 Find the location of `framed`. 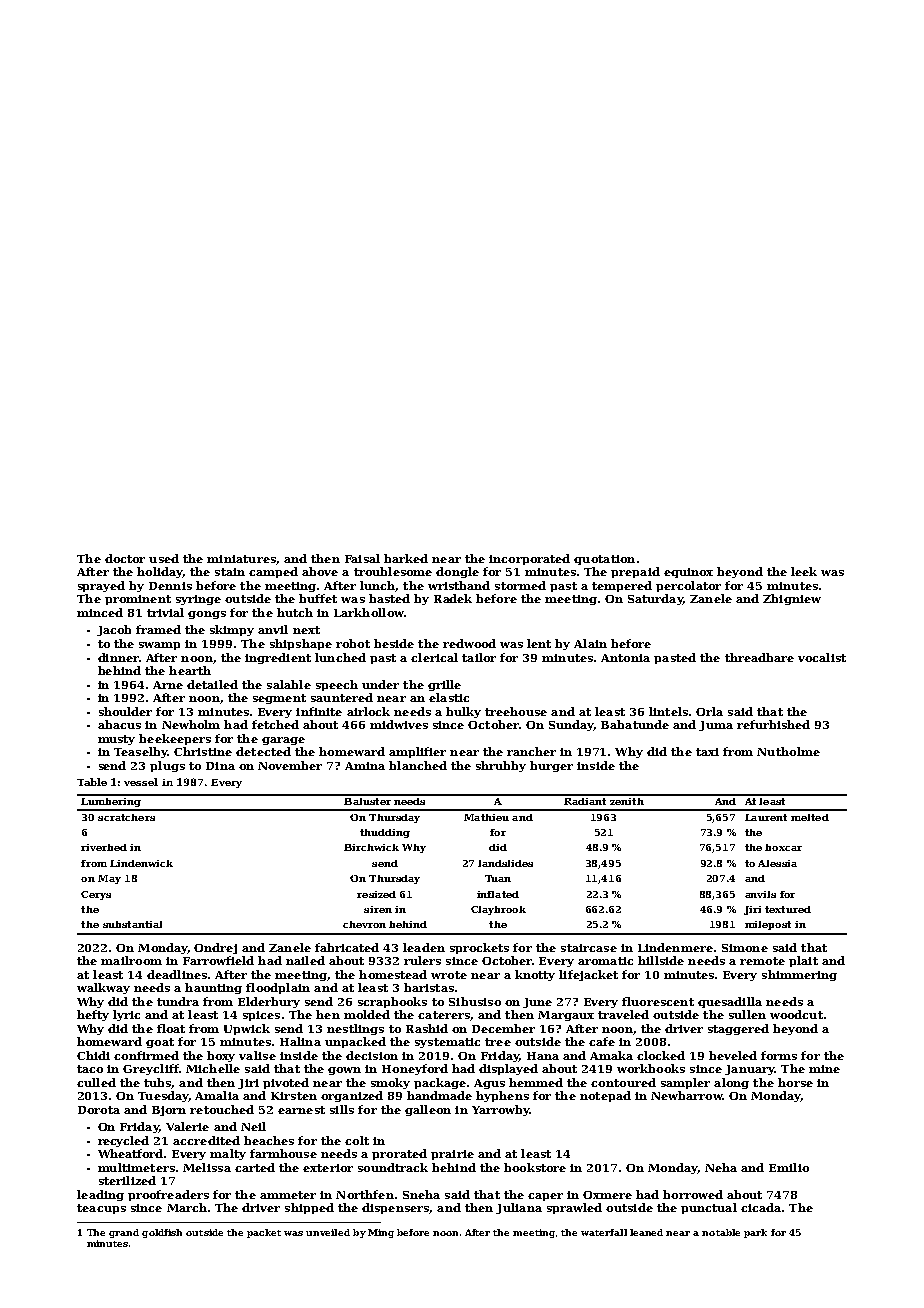

framed is located at coordinates (158, 629).
